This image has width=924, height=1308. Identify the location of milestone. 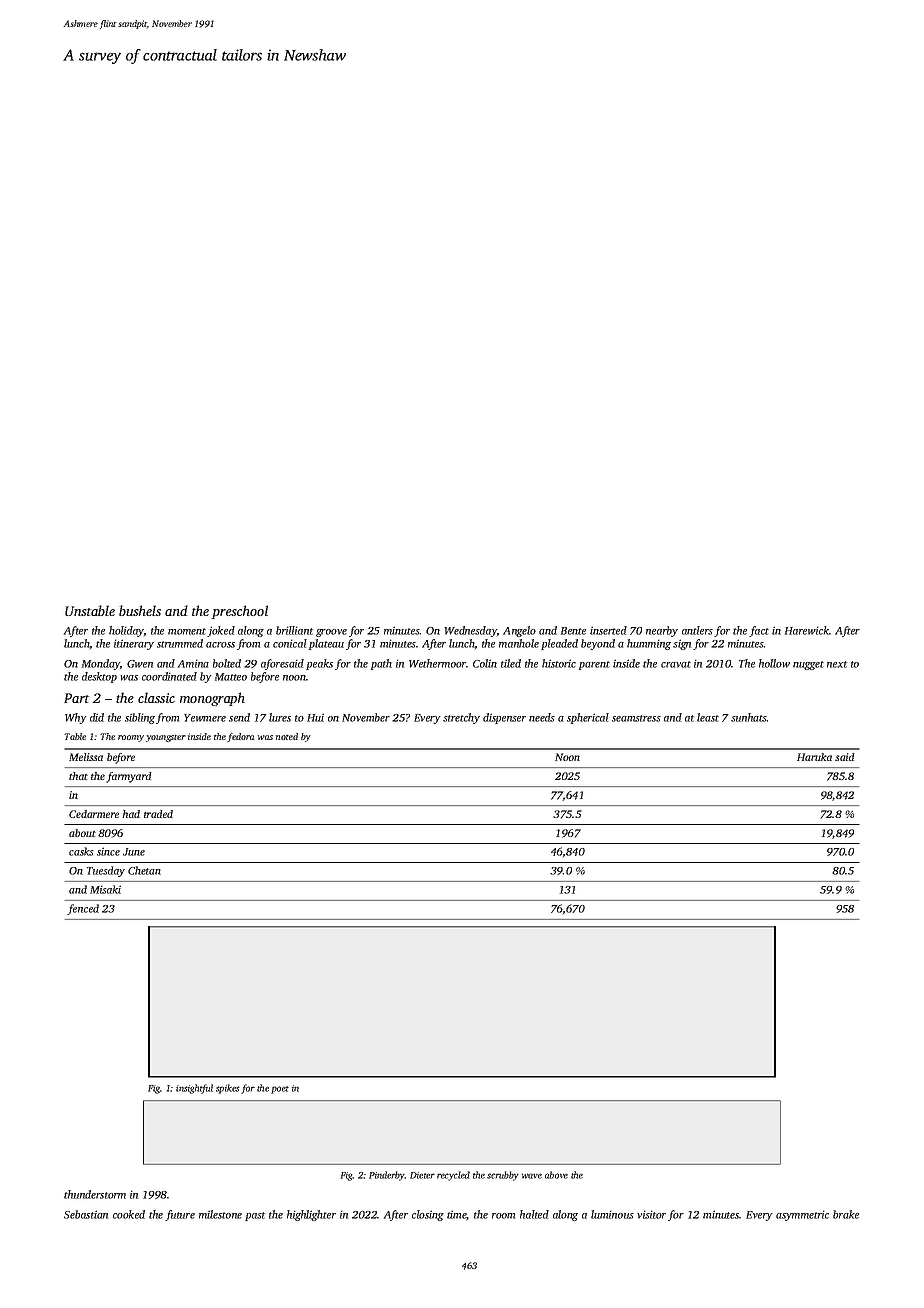
(220, 1214).
